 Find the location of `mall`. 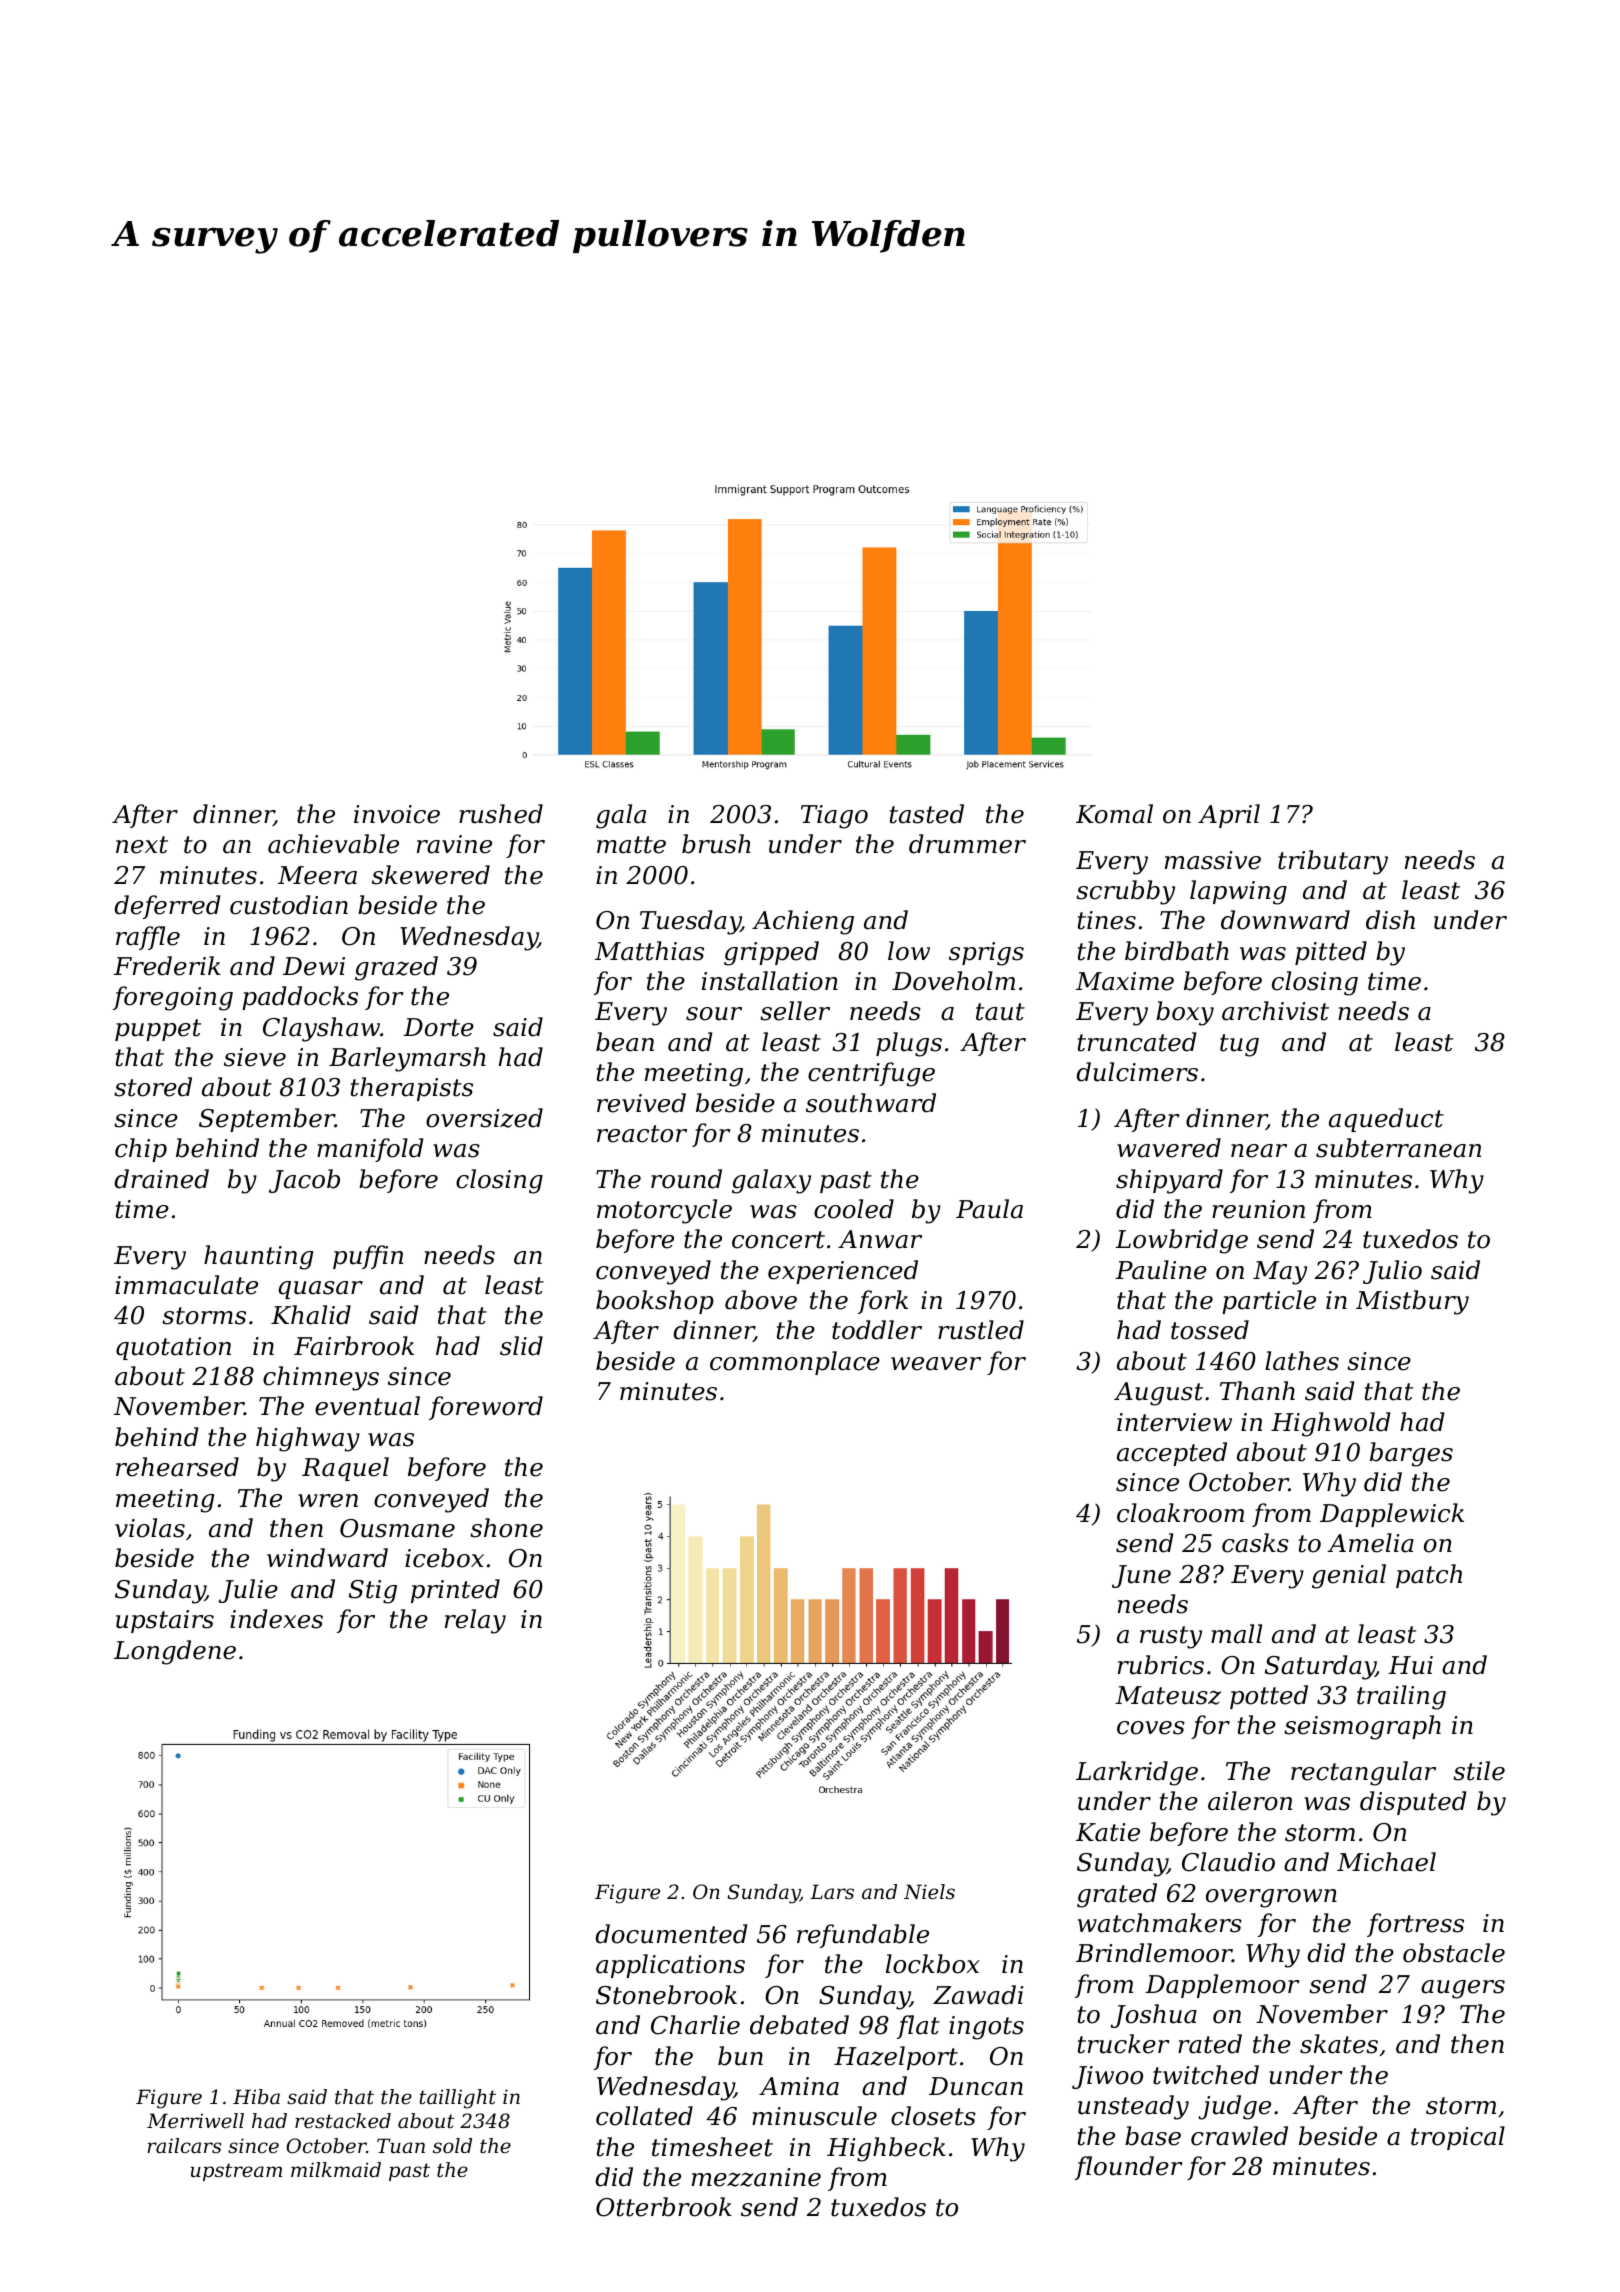

mall is located at coordinates (1236, 1634).
